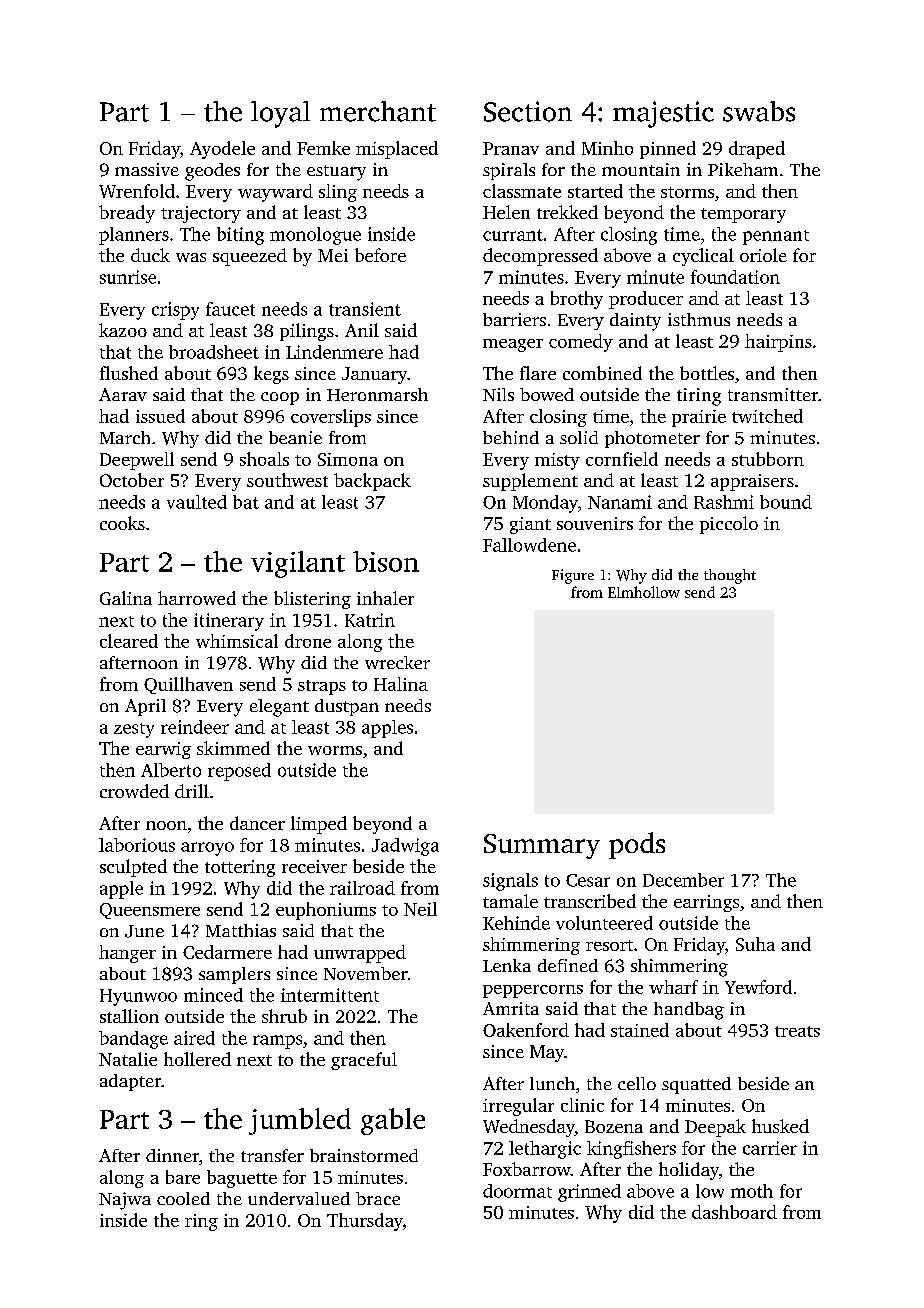  I want to click on dainty, so click(635, 322).
